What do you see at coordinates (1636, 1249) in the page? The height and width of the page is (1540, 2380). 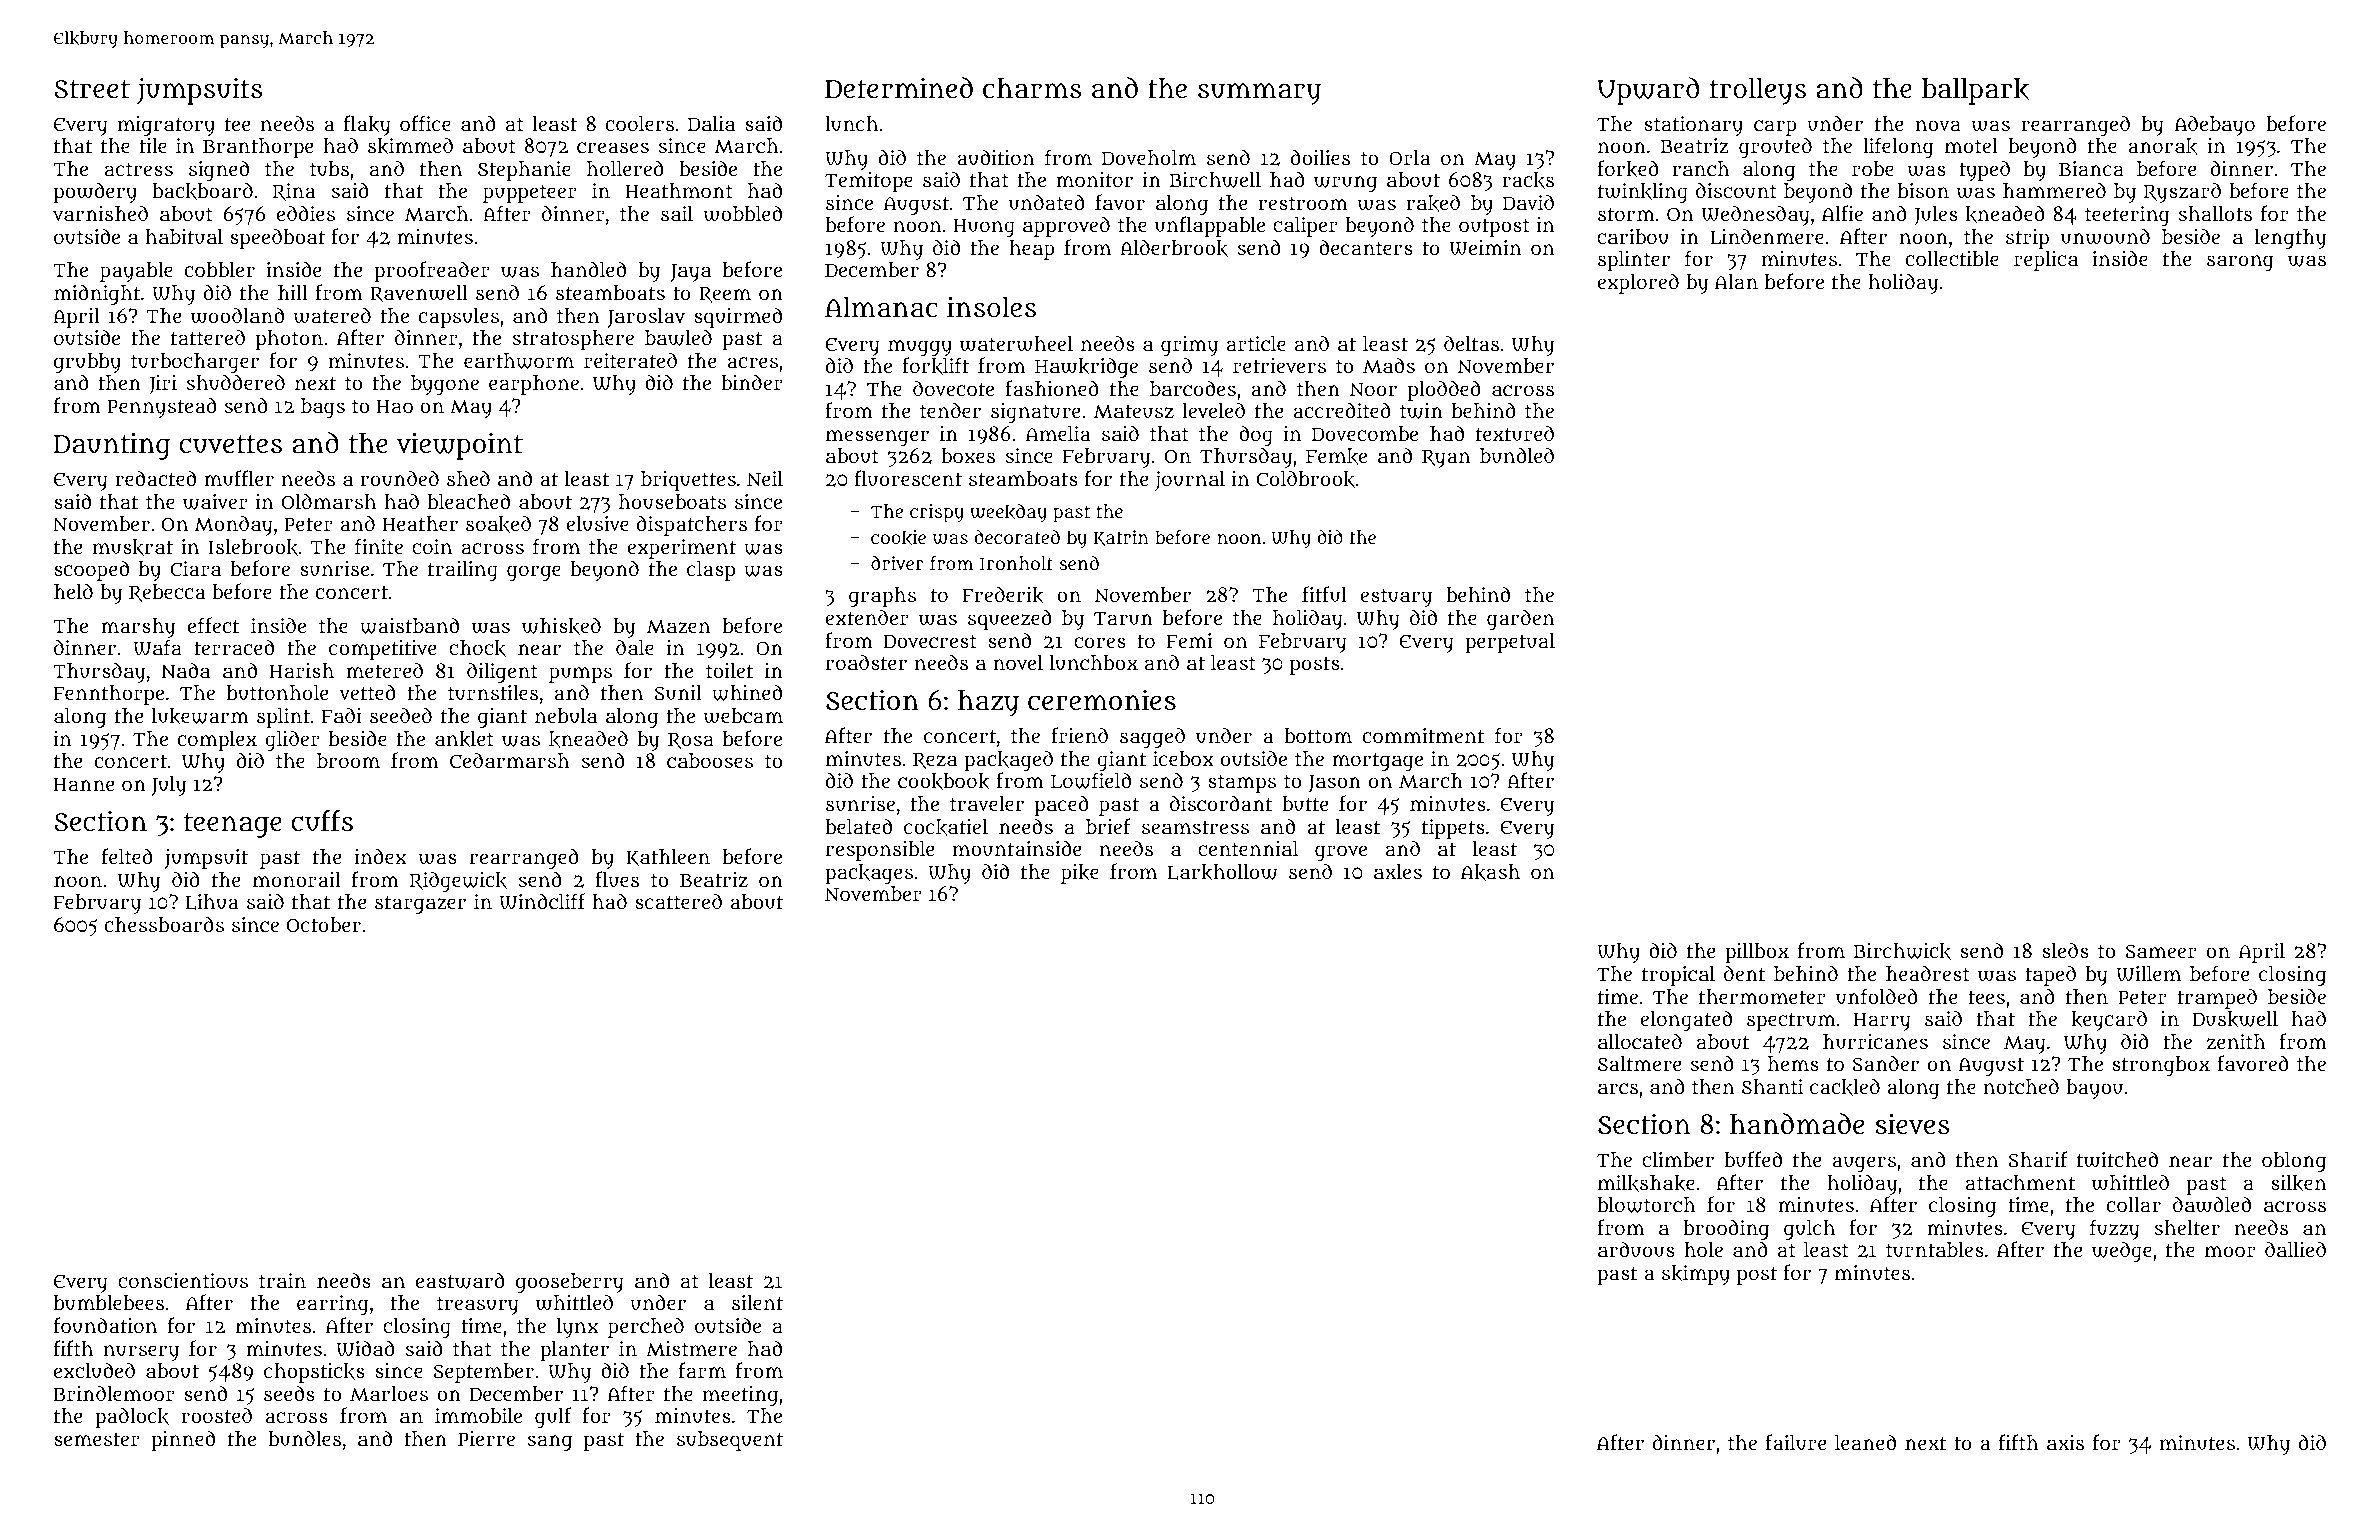 I see `arduous` at bounding box center [1636, 1249].
